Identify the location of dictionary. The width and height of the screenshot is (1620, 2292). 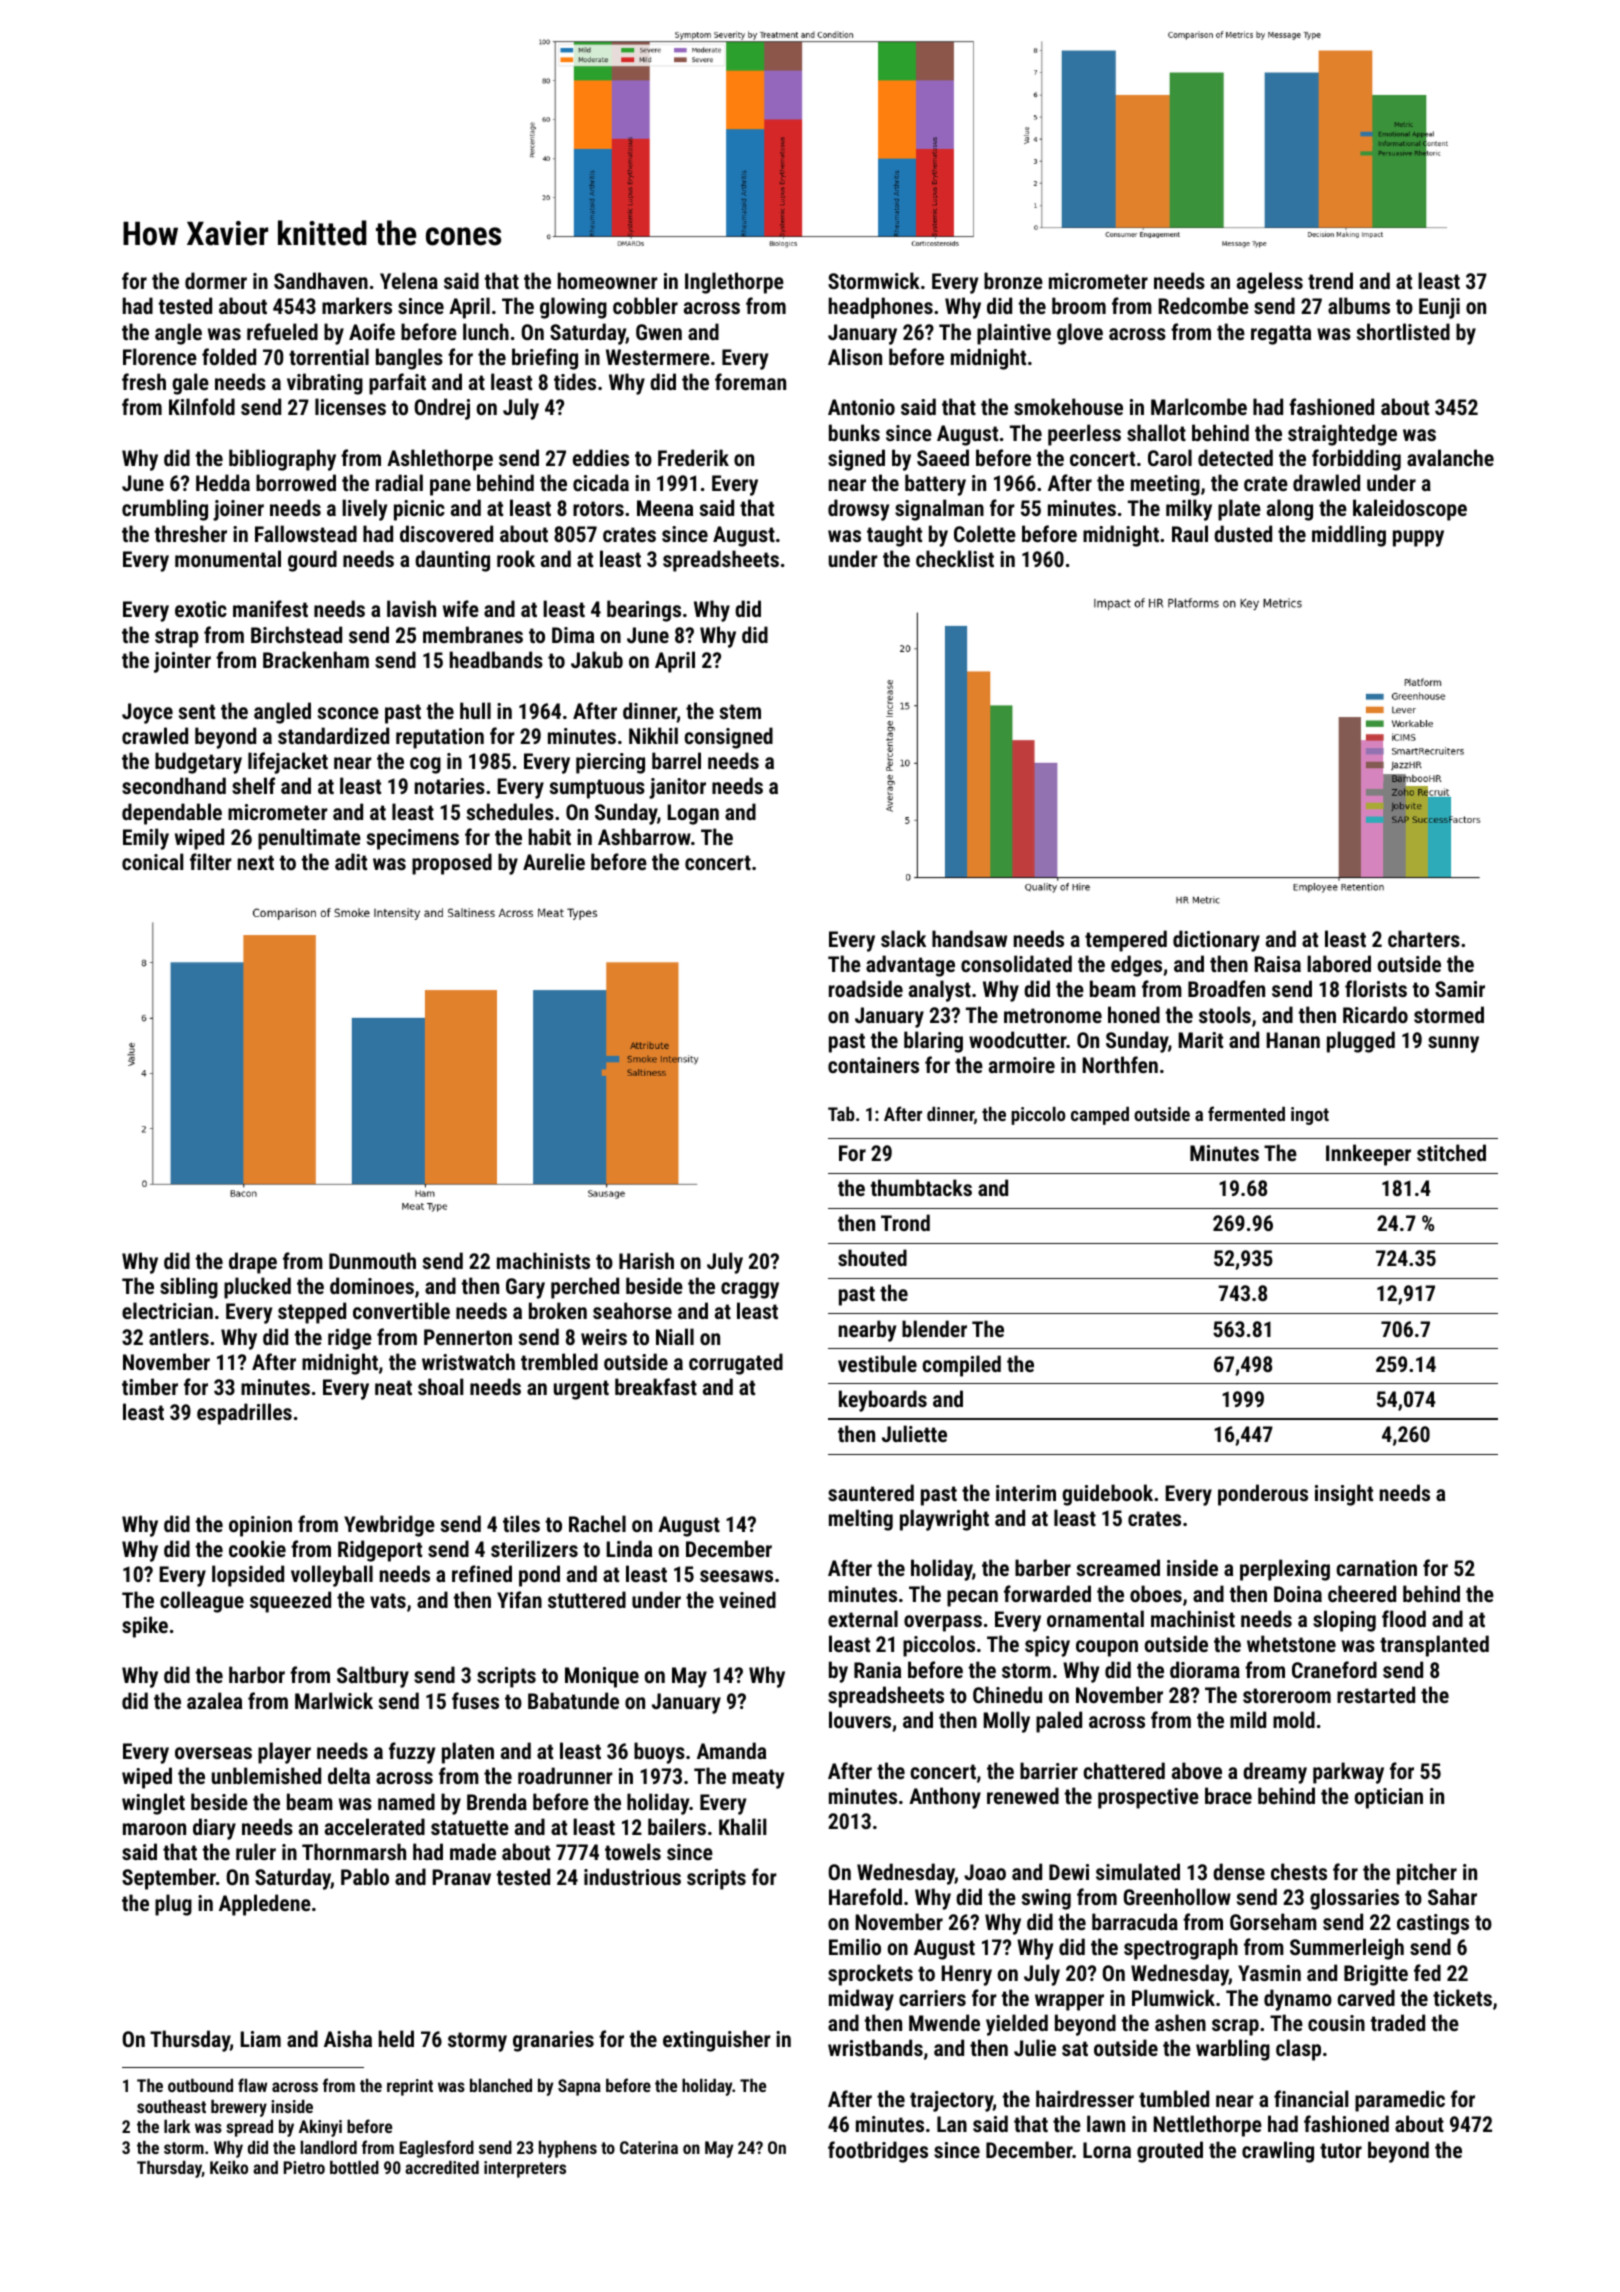
(1216, 941).
